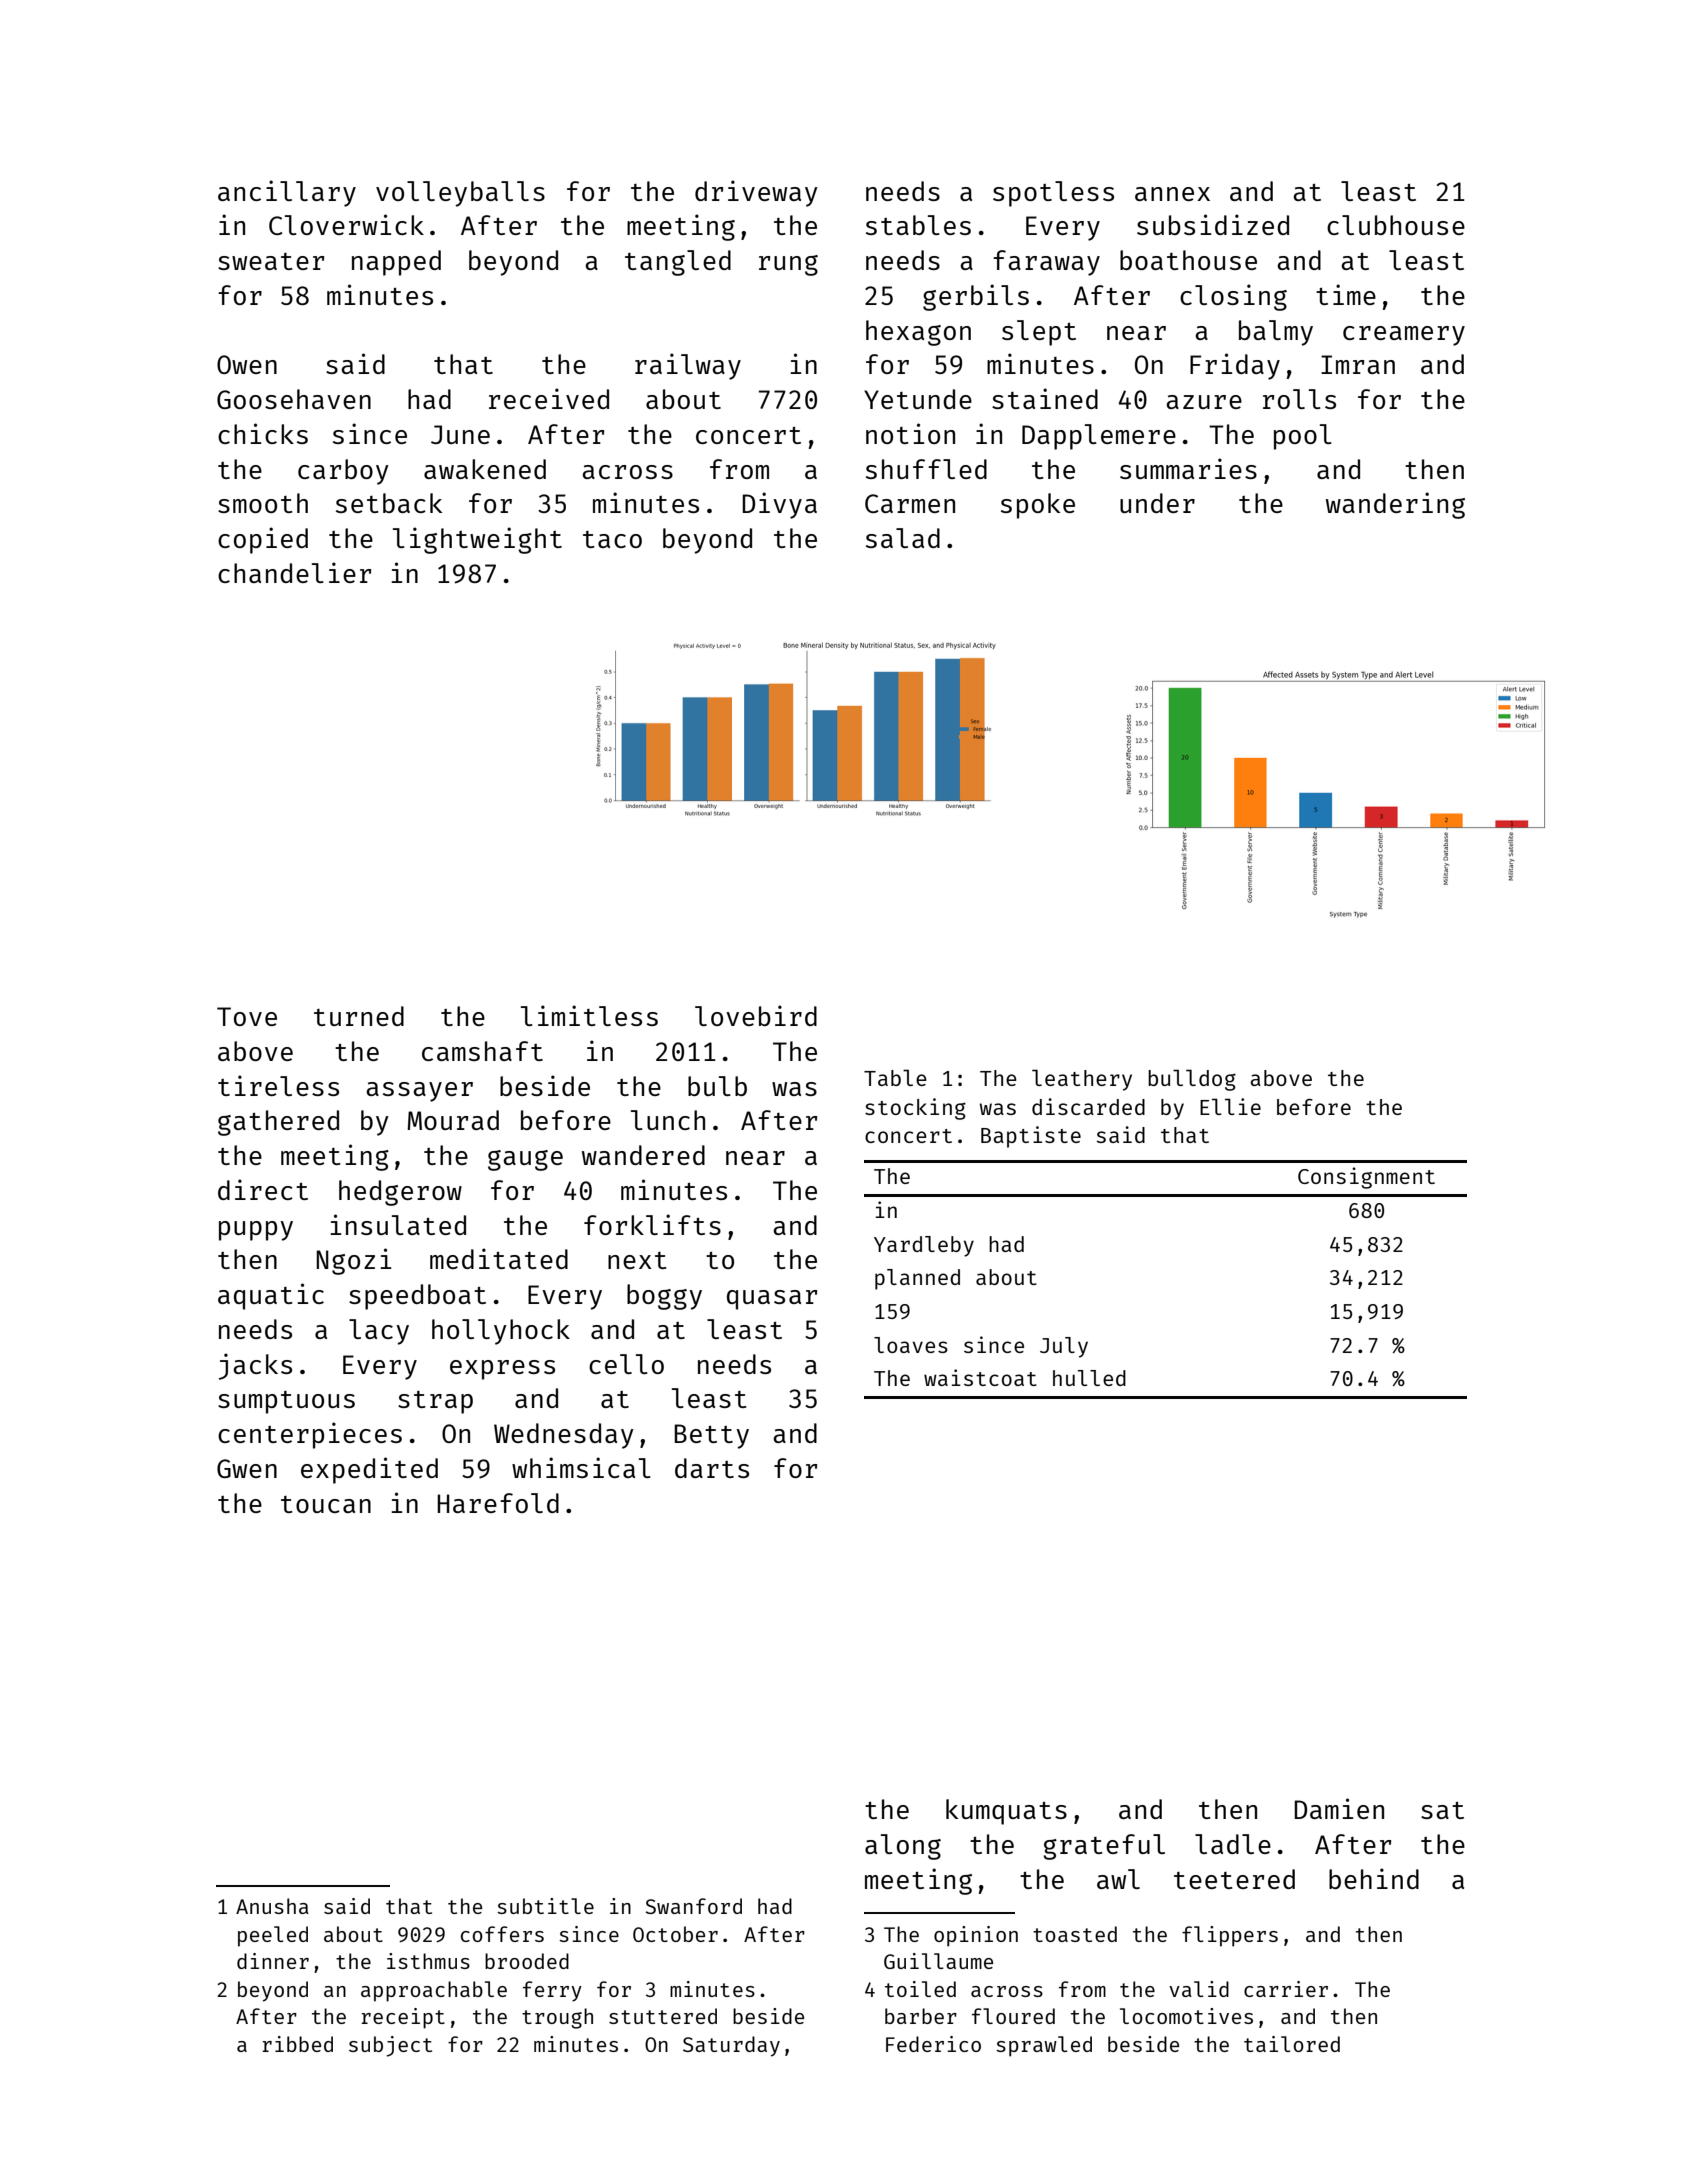 The width and height of the page is (1683, 2178). I want to click on annex, so click(1172, 194).
